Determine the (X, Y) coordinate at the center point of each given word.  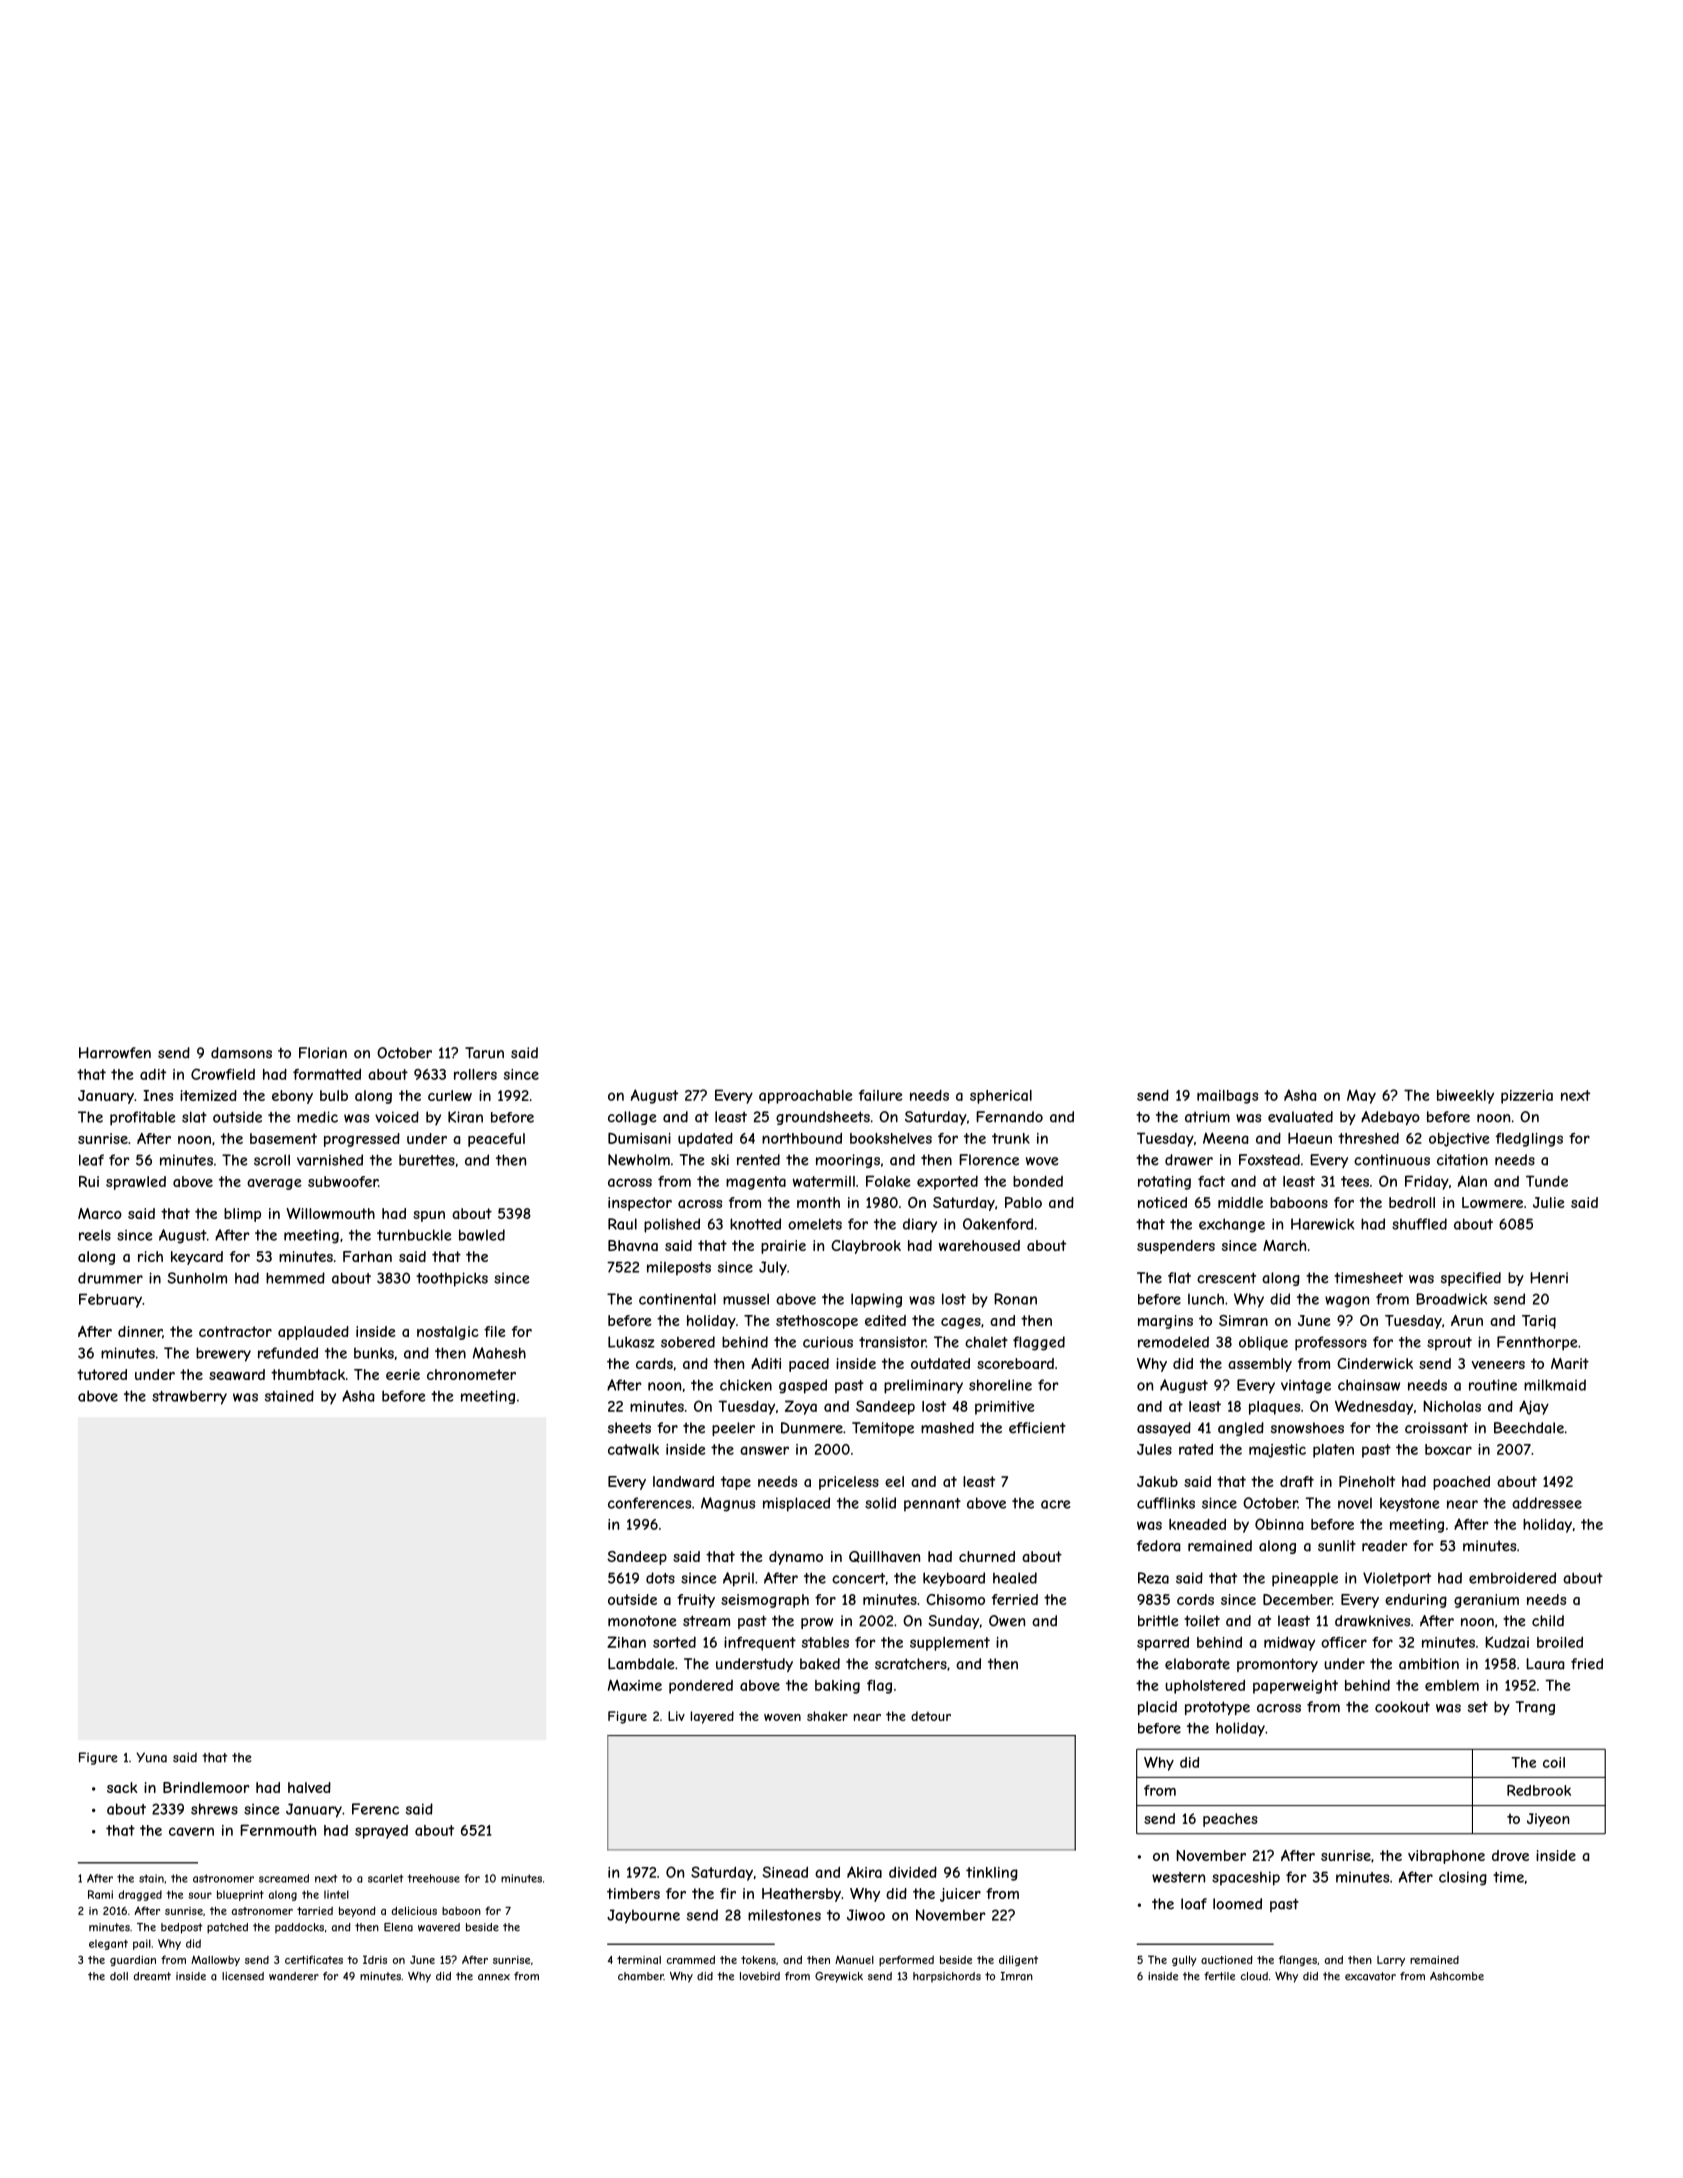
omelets (815, 1224)
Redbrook (1539, 1790)
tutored (102, 1374)
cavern (191, 1831)
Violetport (1397, 1579)
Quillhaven (884, 1557)
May (1361, 1096)
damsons (241, 1053)
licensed (243, 1976)
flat (1179, 1278)
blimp (242, 1215)
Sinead (785, 1872)
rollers (475, 1074)
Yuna (151, 1757)
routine (1493, 1385)
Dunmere (812, 1428)
